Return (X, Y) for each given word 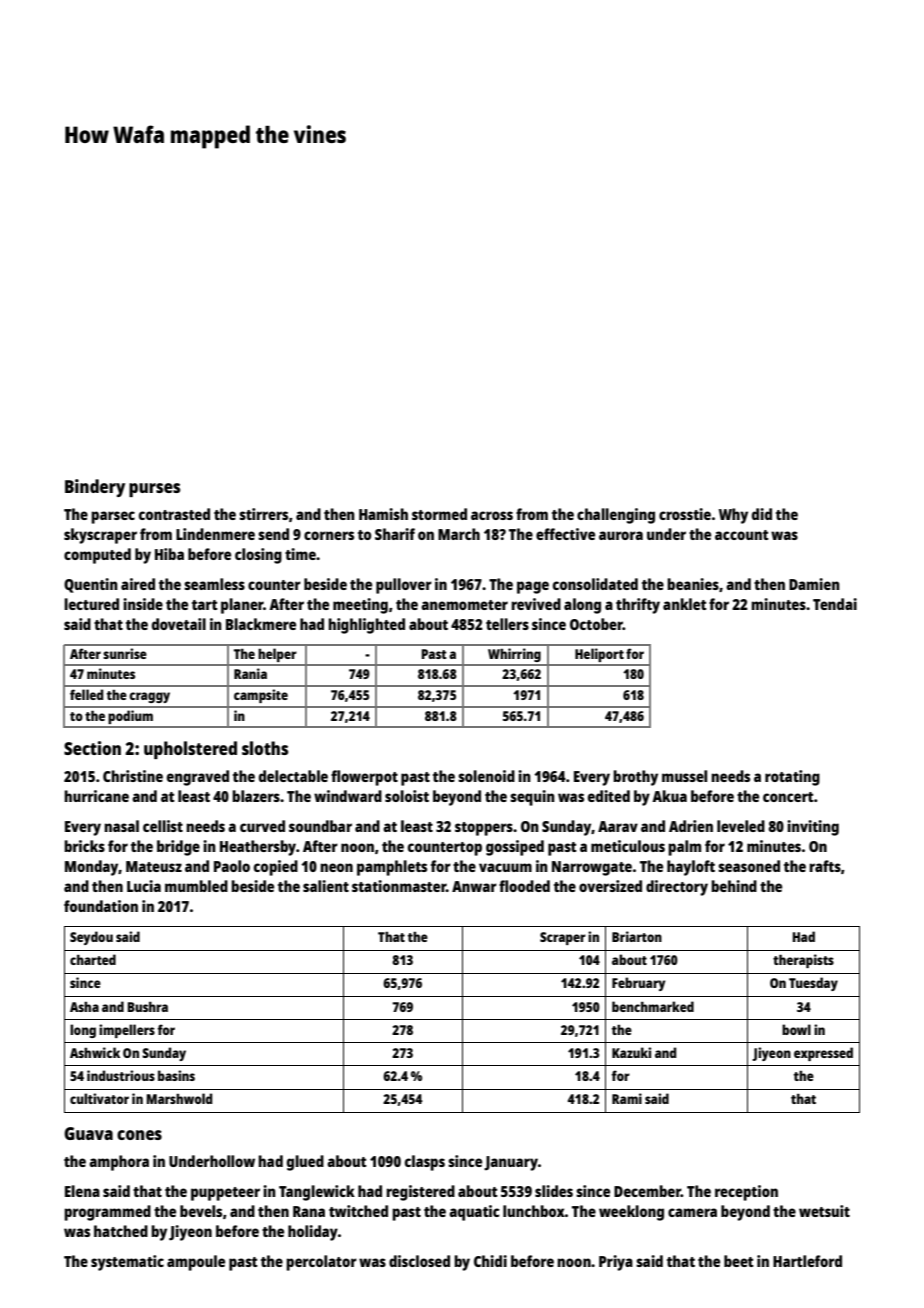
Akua (669, 796)
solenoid (486, 776)
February (638, 984)
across (492, 515)
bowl (796, 1029)
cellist (163, 826)
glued (305, 1163)
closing (258, 556)
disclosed (419, 1261)
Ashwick (95, 1052)
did (762, 514)
